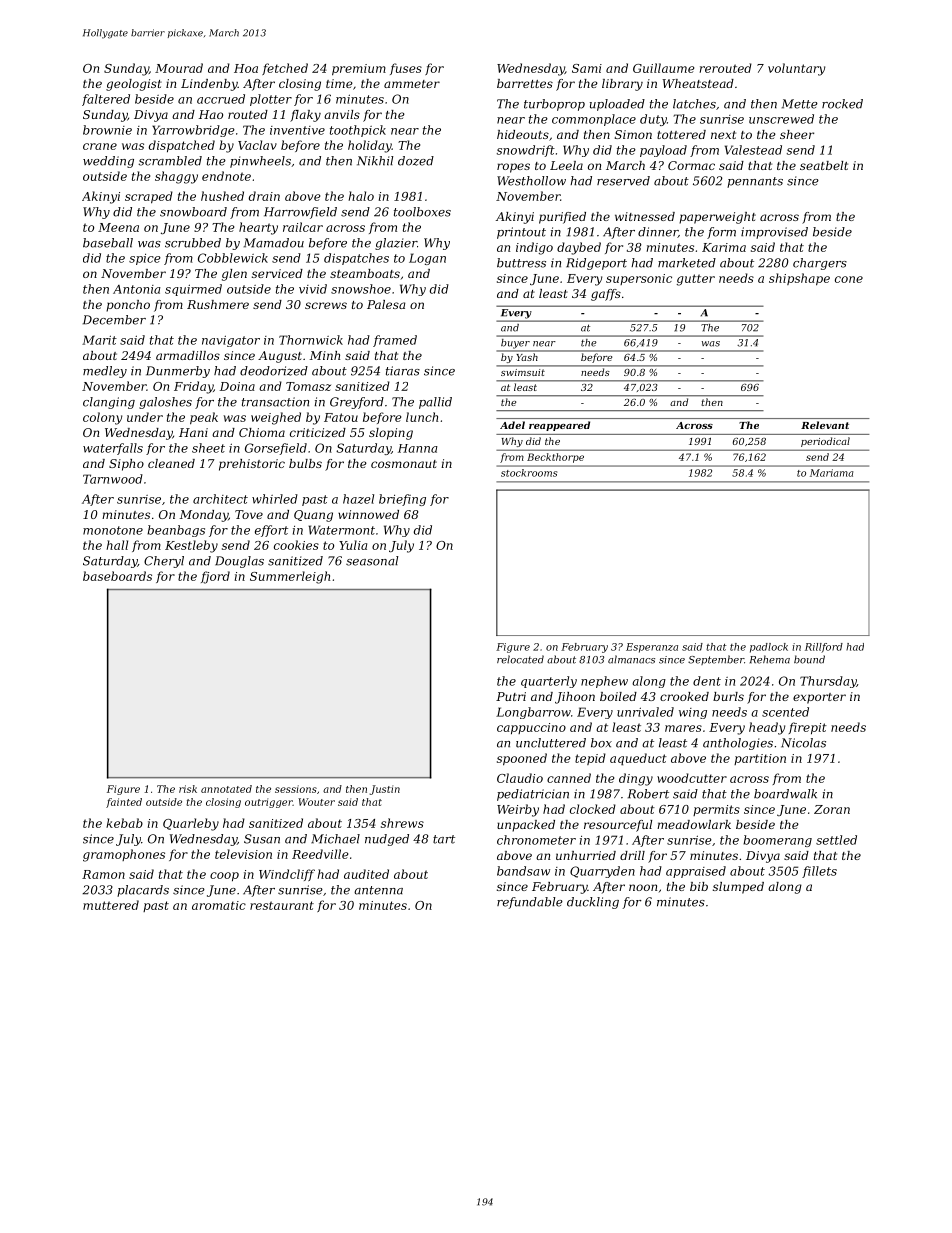 The width and height of the screenshot is (952, 1233). What do you see at coordinates (796, 69) in the screenshot?
I see `voluntary` at bounding box center [796, 69].
